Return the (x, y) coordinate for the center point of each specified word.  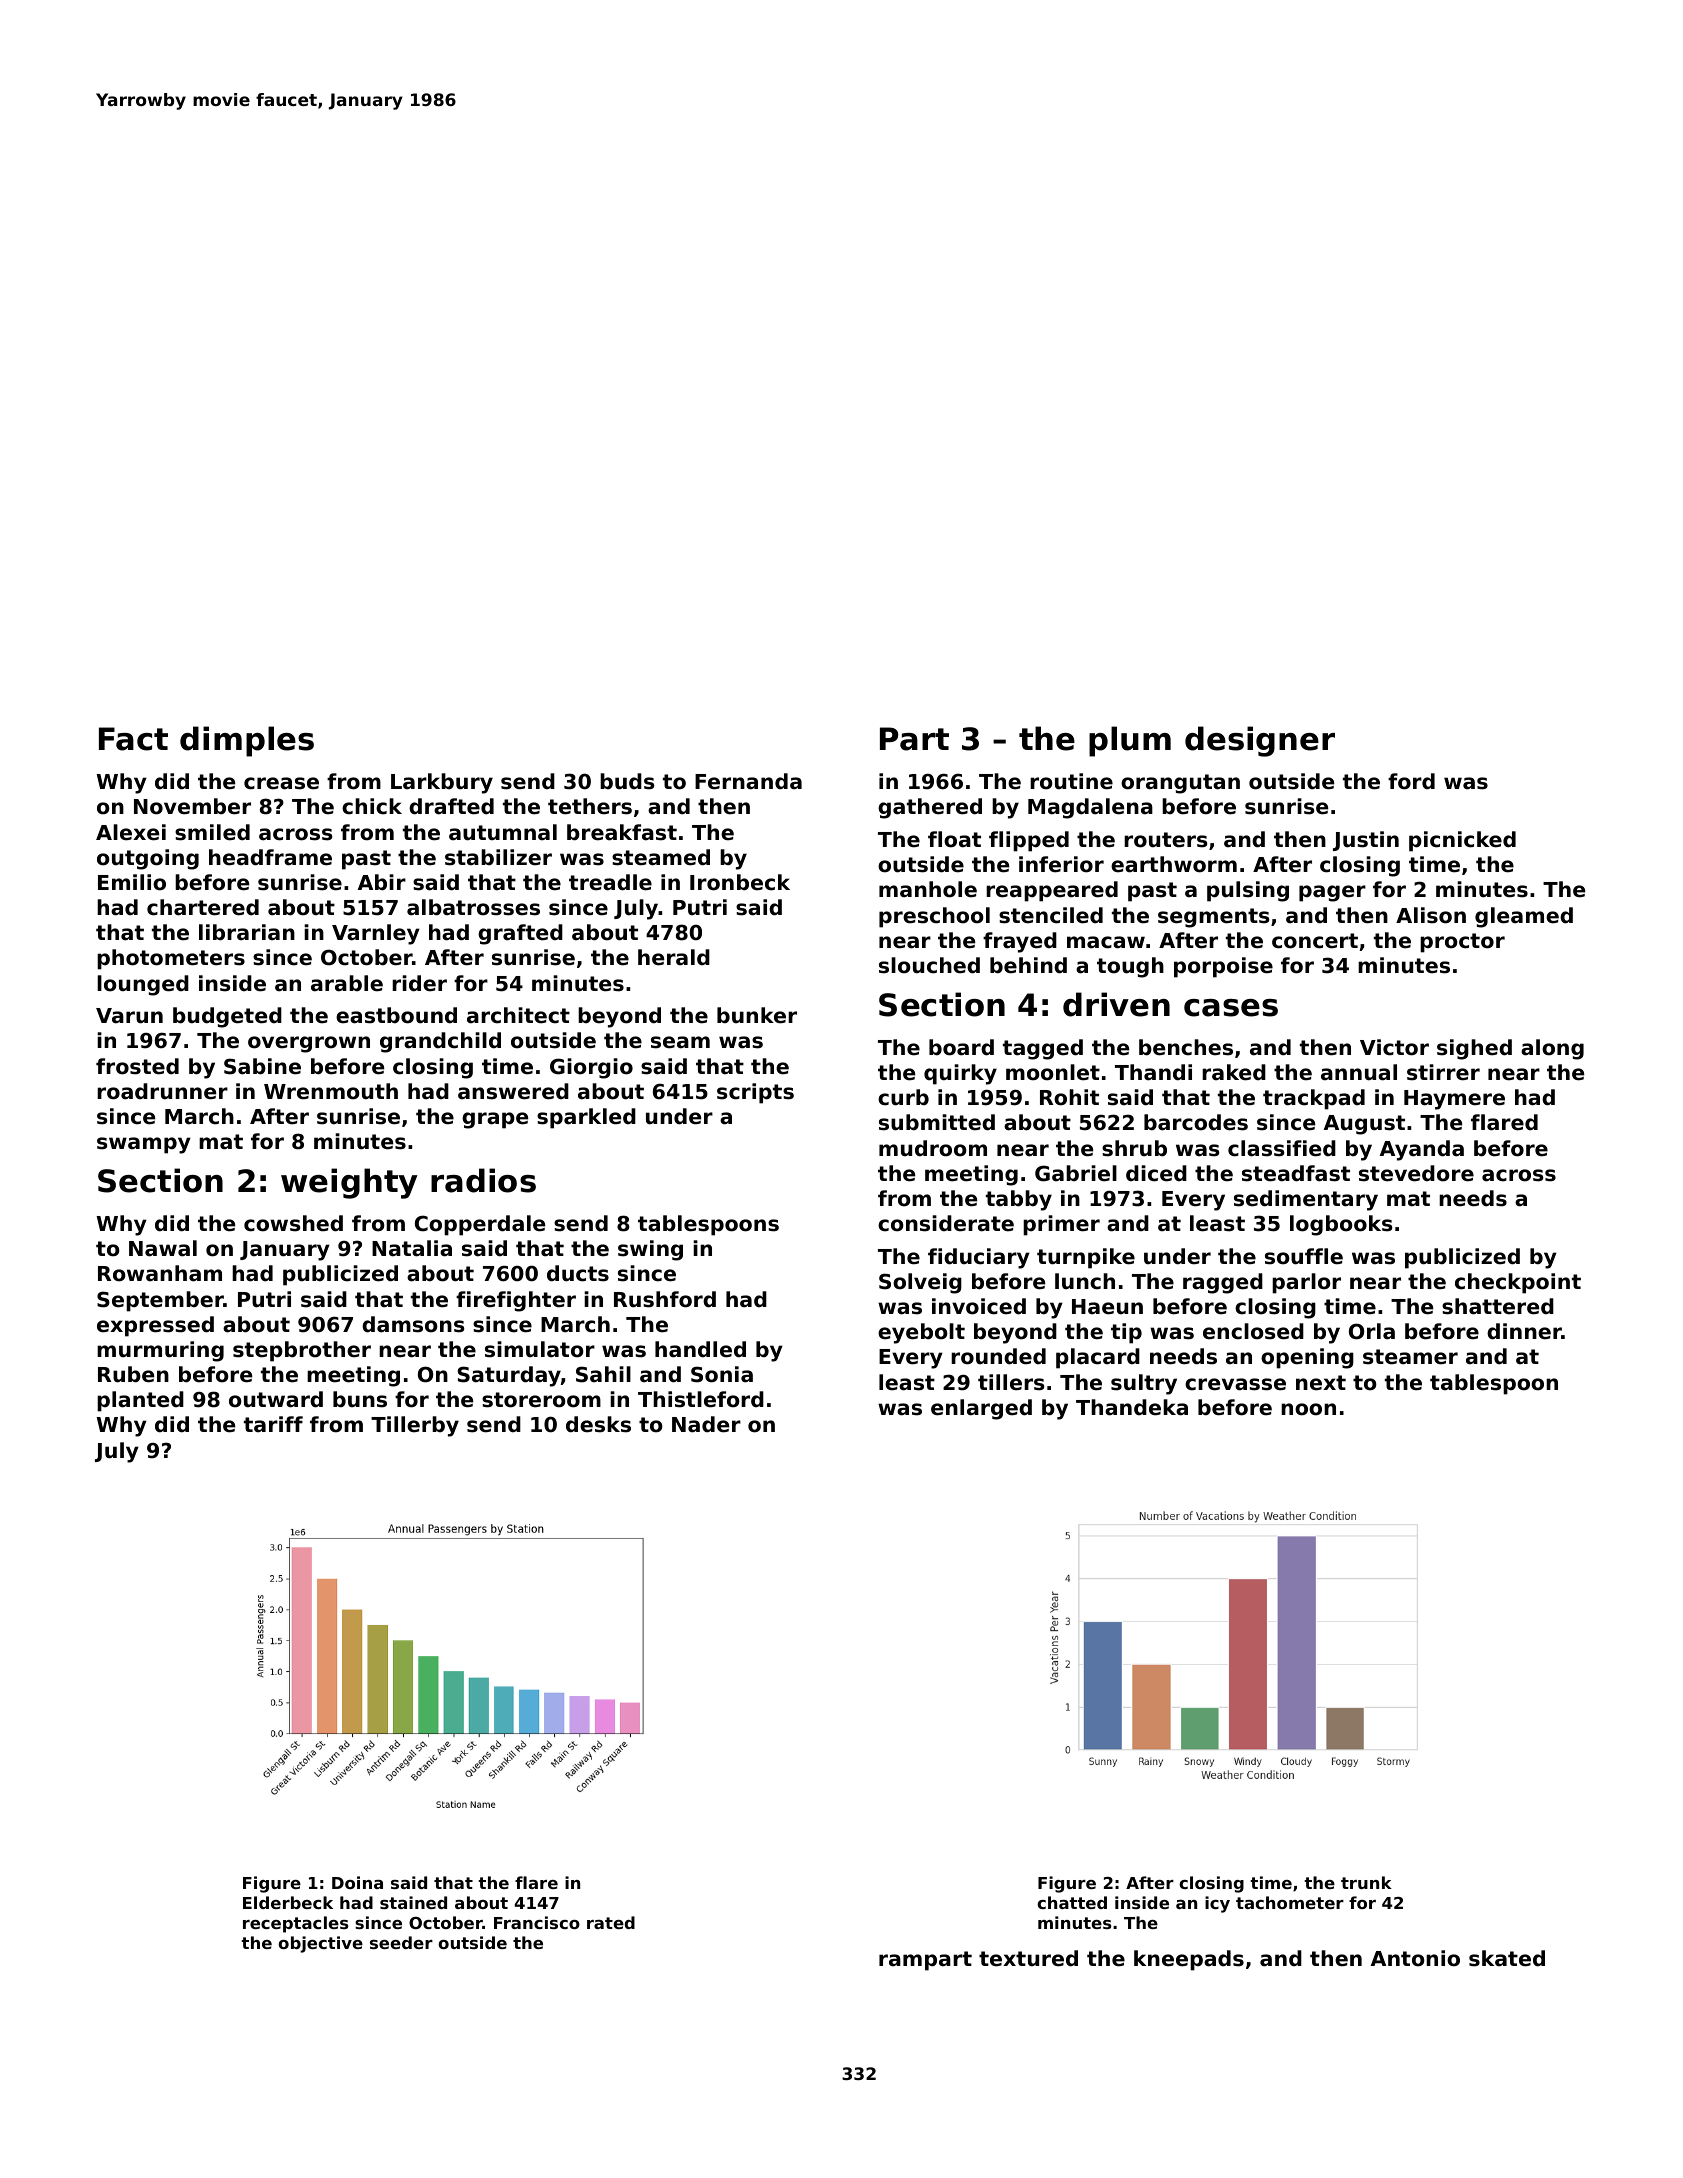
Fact (133, 739)
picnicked (1462, 841)
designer (1260, 741)
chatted (1072, 1902)
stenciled (1051, 915)
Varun (129, 1016)
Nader (706, 1424)
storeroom (541, 1400)
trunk (1366, 1882)
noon (1308, 1409)
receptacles (295, 1924)
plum (1130, 741)
